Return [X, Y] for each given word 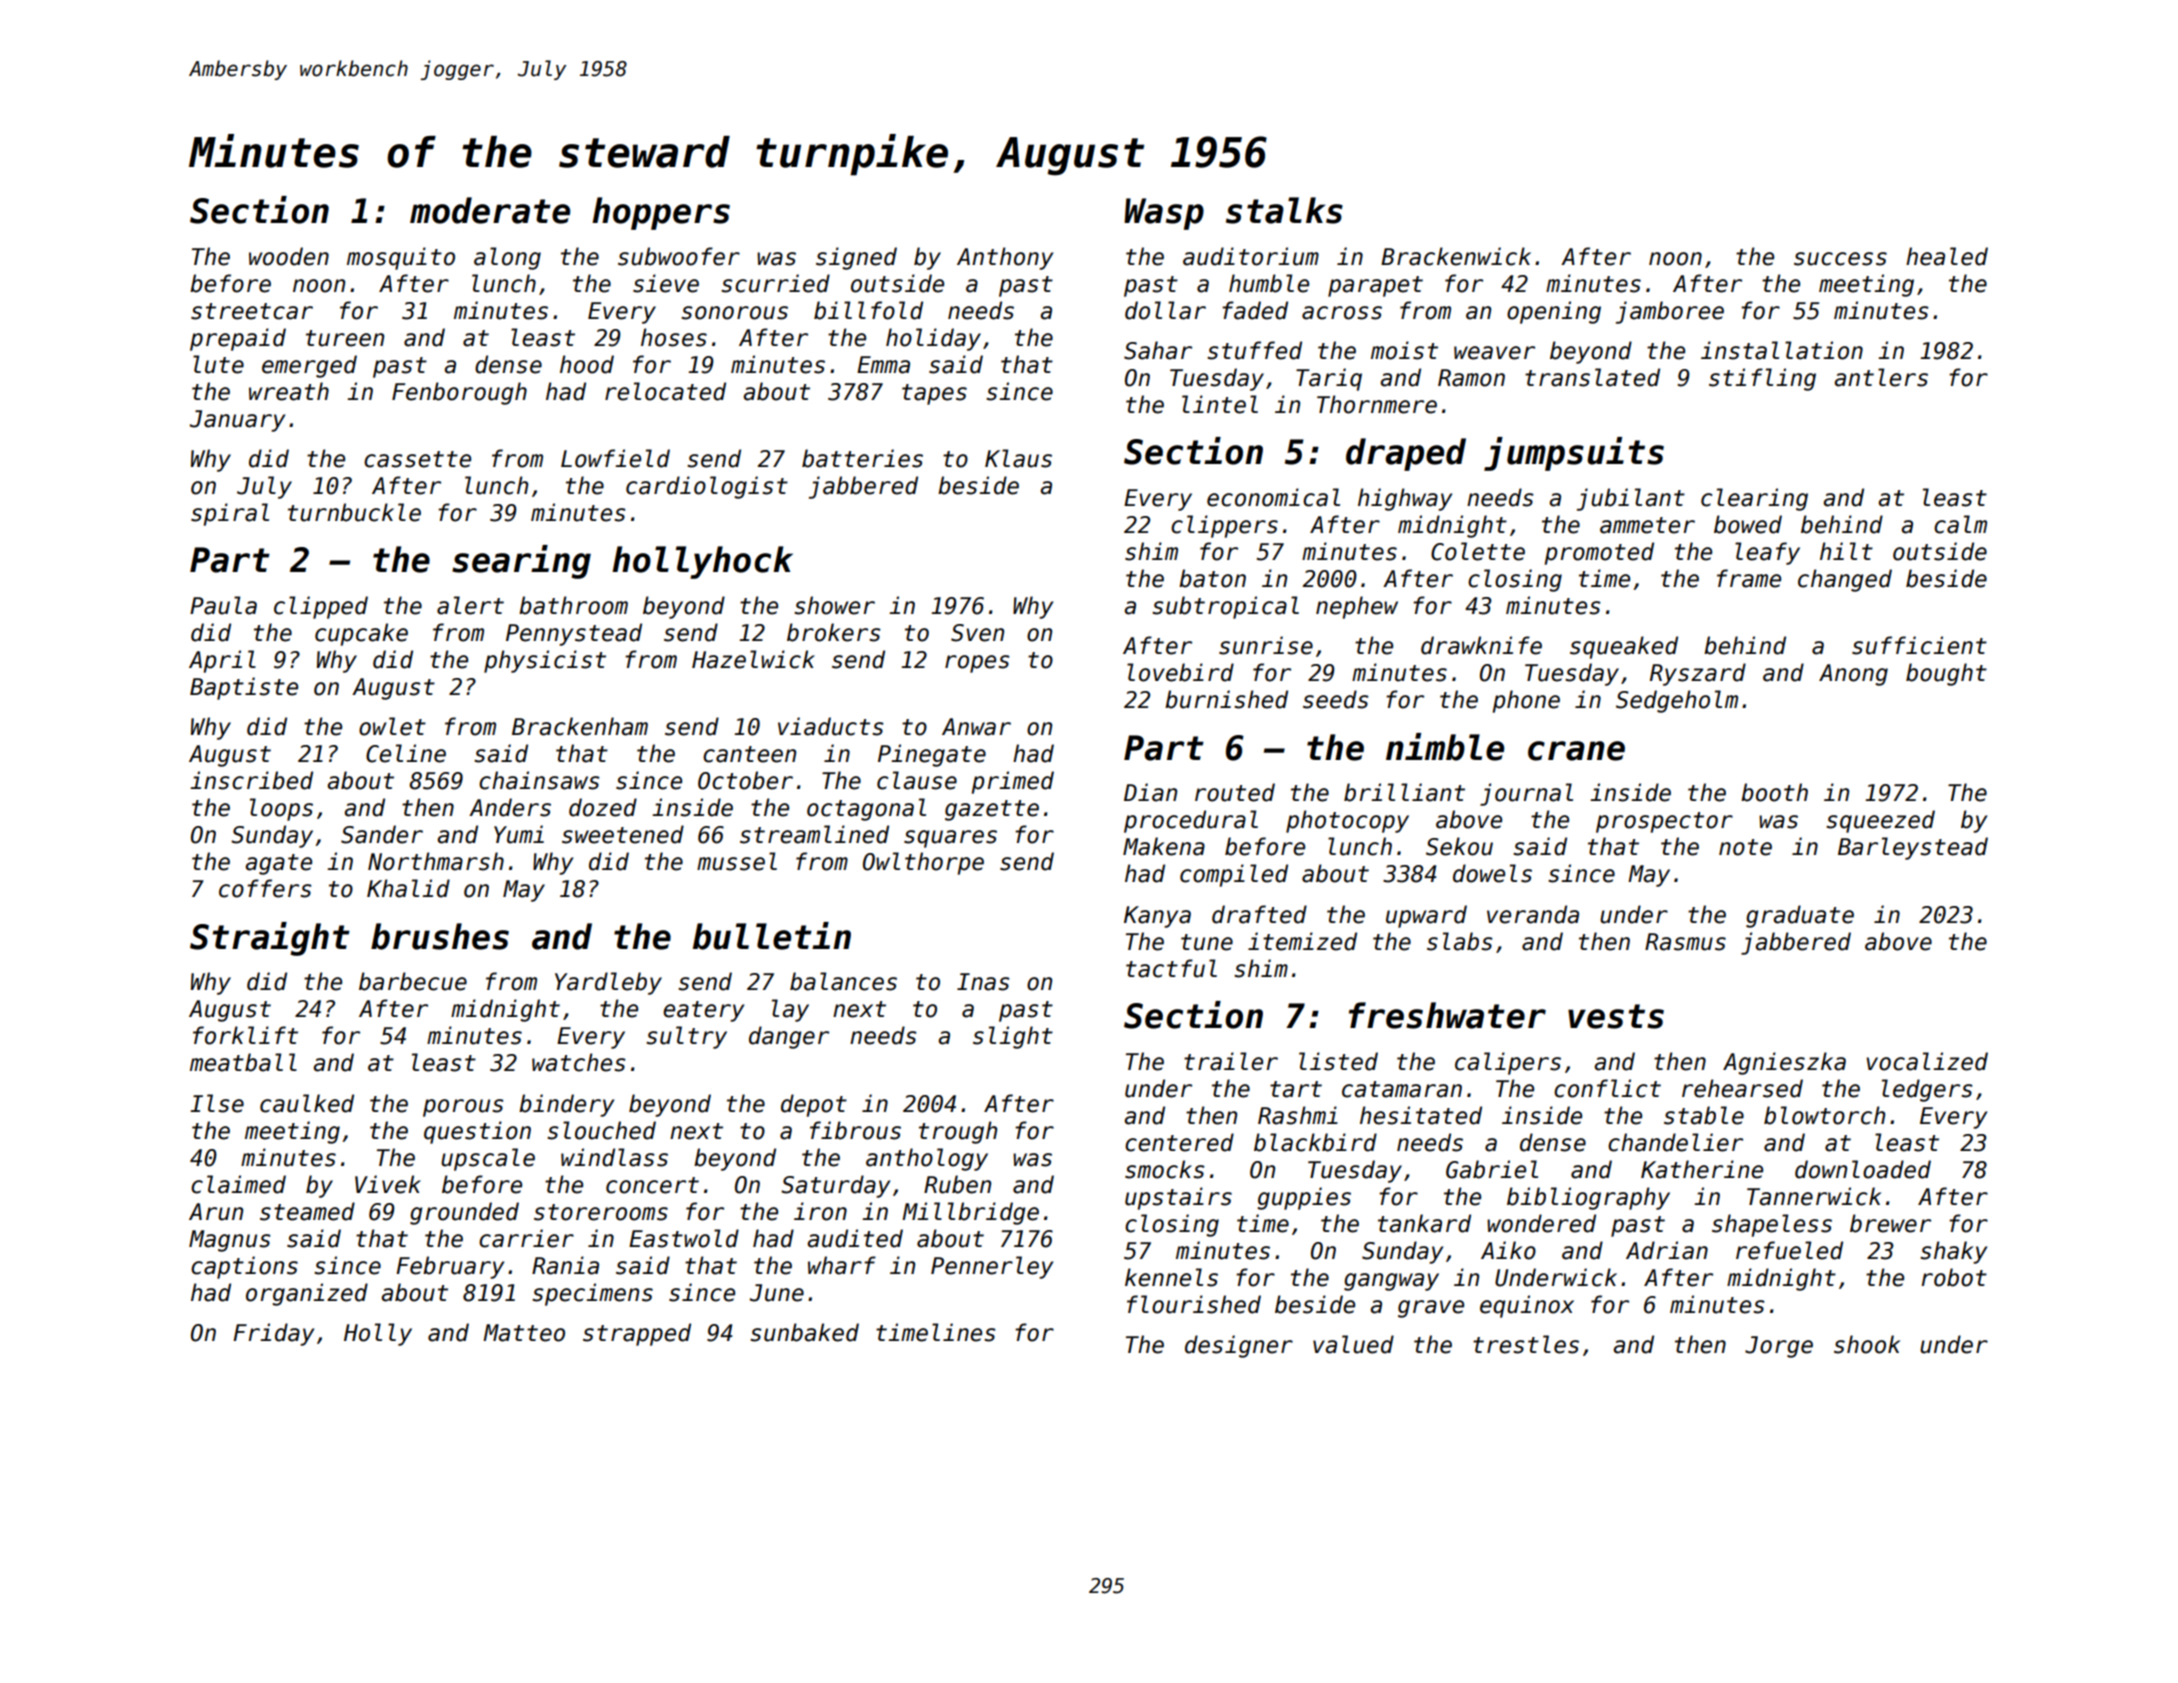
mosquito [401, 258]
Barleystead [1913, 848]
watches [579, 1062]
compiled [1234, 875]
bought [1946, 674]
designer [1239, 1346]
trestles [1526, 1344]
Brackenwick [1456, 256]
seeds [1336, 699]
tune [1207, 942]
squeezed [1880, 821]
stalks [1284, 210]
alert [470, 605]
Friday [273, 1334]
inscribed [251, 780]
